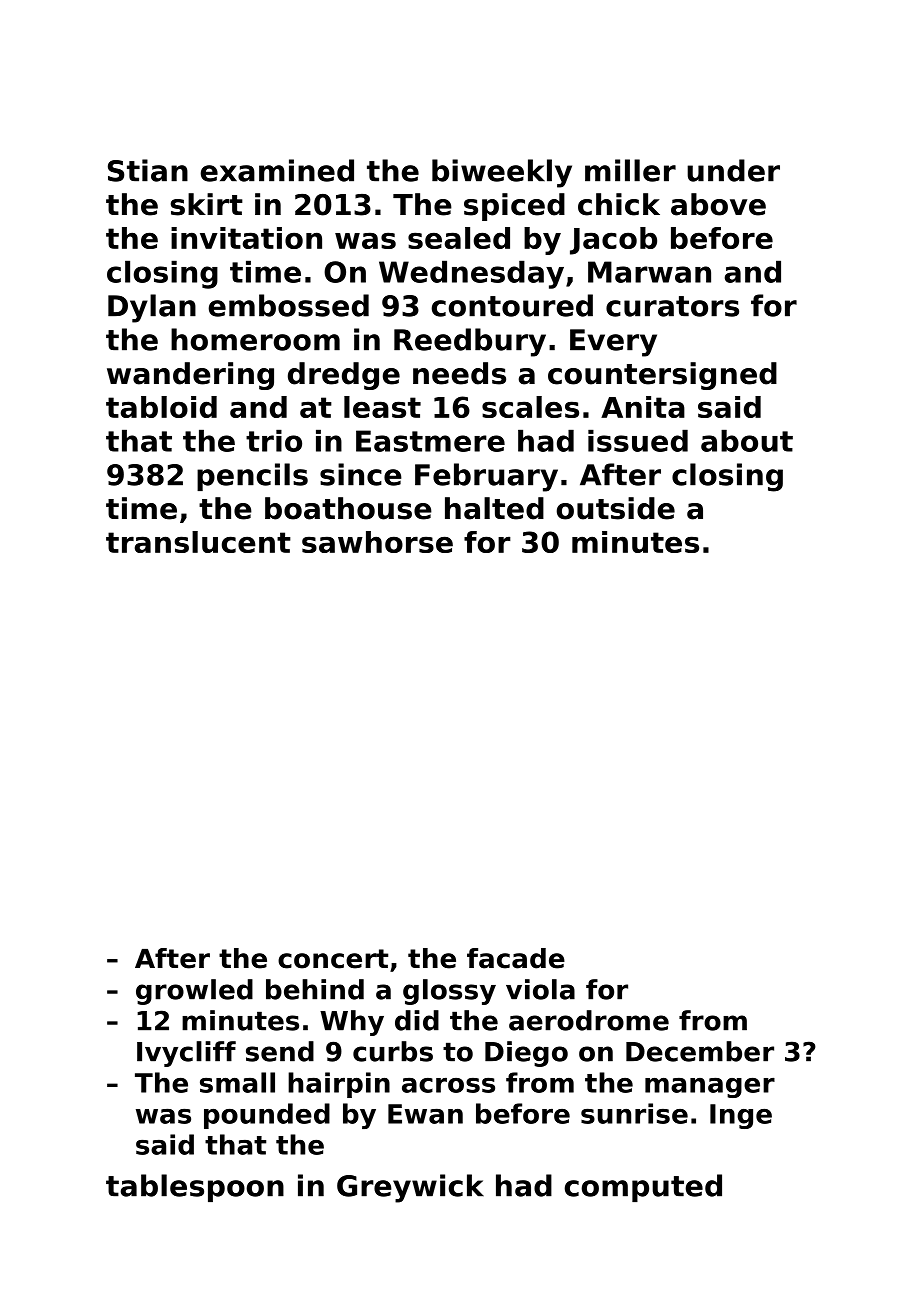 The width and height of the page is (924, 1311). What do you see at coordinates (152, 308) in the page?
I see `Dylan` at bounding box center [152, 308].
